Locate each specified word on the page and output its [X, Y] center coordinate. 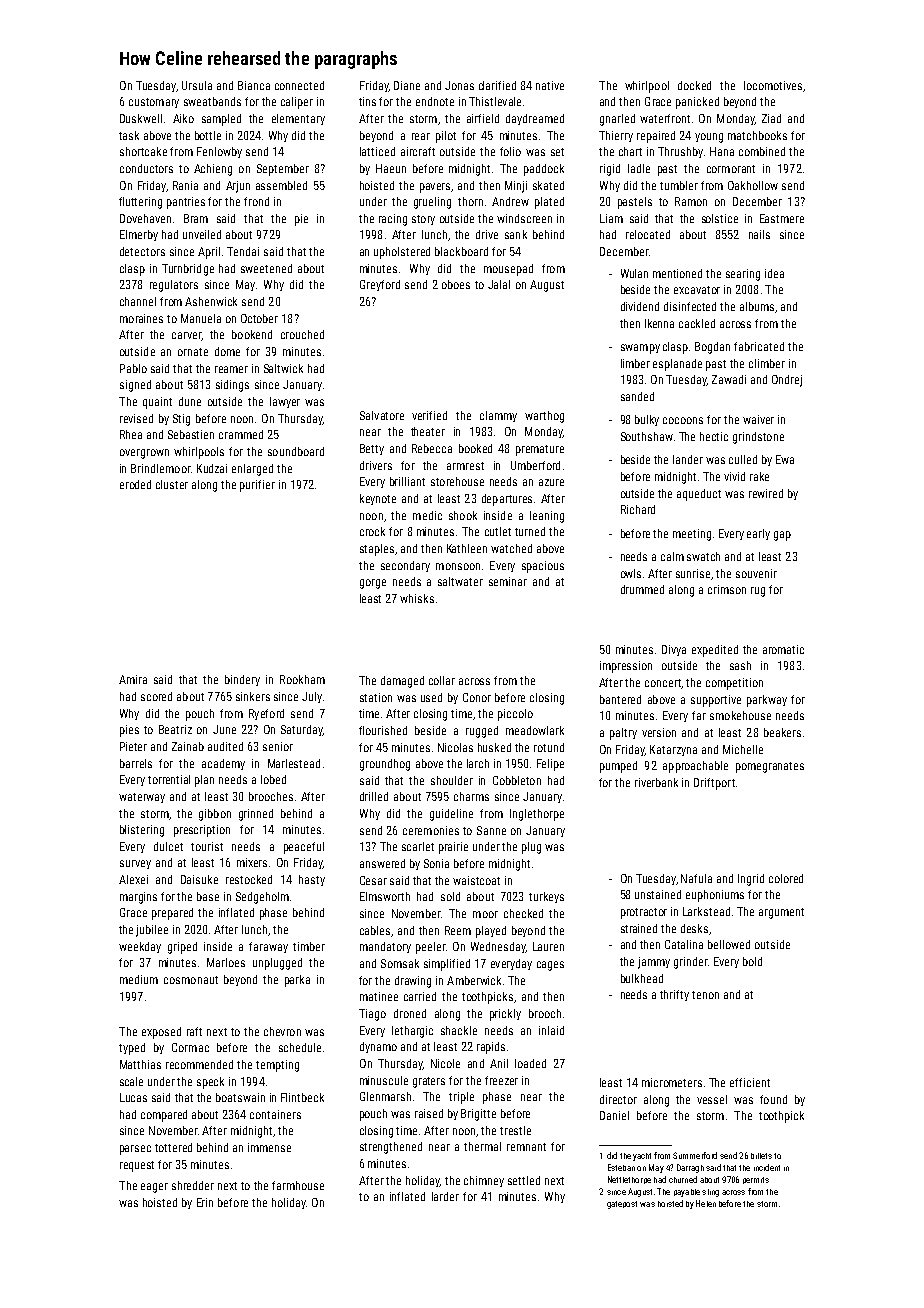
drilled [374, 796]
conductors [146, 168]
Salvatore [382, 415]
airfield [483, 118]
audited [225, 746]
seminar [508, 581]
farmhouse [298, 1185]
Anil [499, 1063]
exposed [161, 1033]
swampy [640, 349]
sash [740, 665]
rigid [610, 170]
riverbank [656, 782]
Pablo [133, 368]
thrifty [674, 995]
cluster [172, 484]
